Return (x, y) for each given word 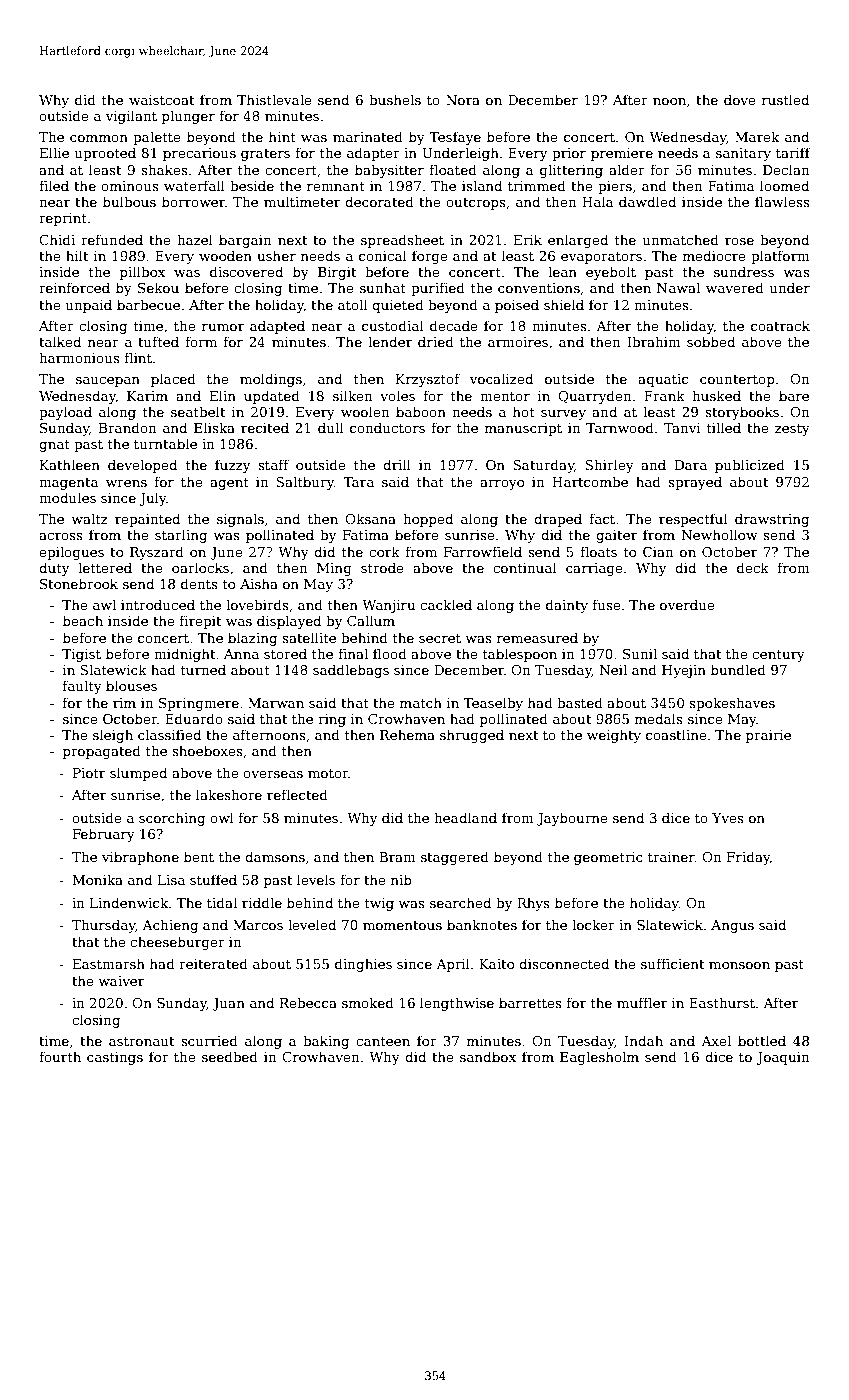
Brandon (127, 427)
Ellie (54, 152)
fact (602, 518)
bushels (395, 99)
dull (330, 427)
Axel (716, 1040)
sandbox (488, 1056)
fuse (607, 604)
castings (115, 1058)
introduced (158, 604)
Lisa (171, 880)
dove (740, 99)
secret (440, 638)
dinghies (363, 965)
